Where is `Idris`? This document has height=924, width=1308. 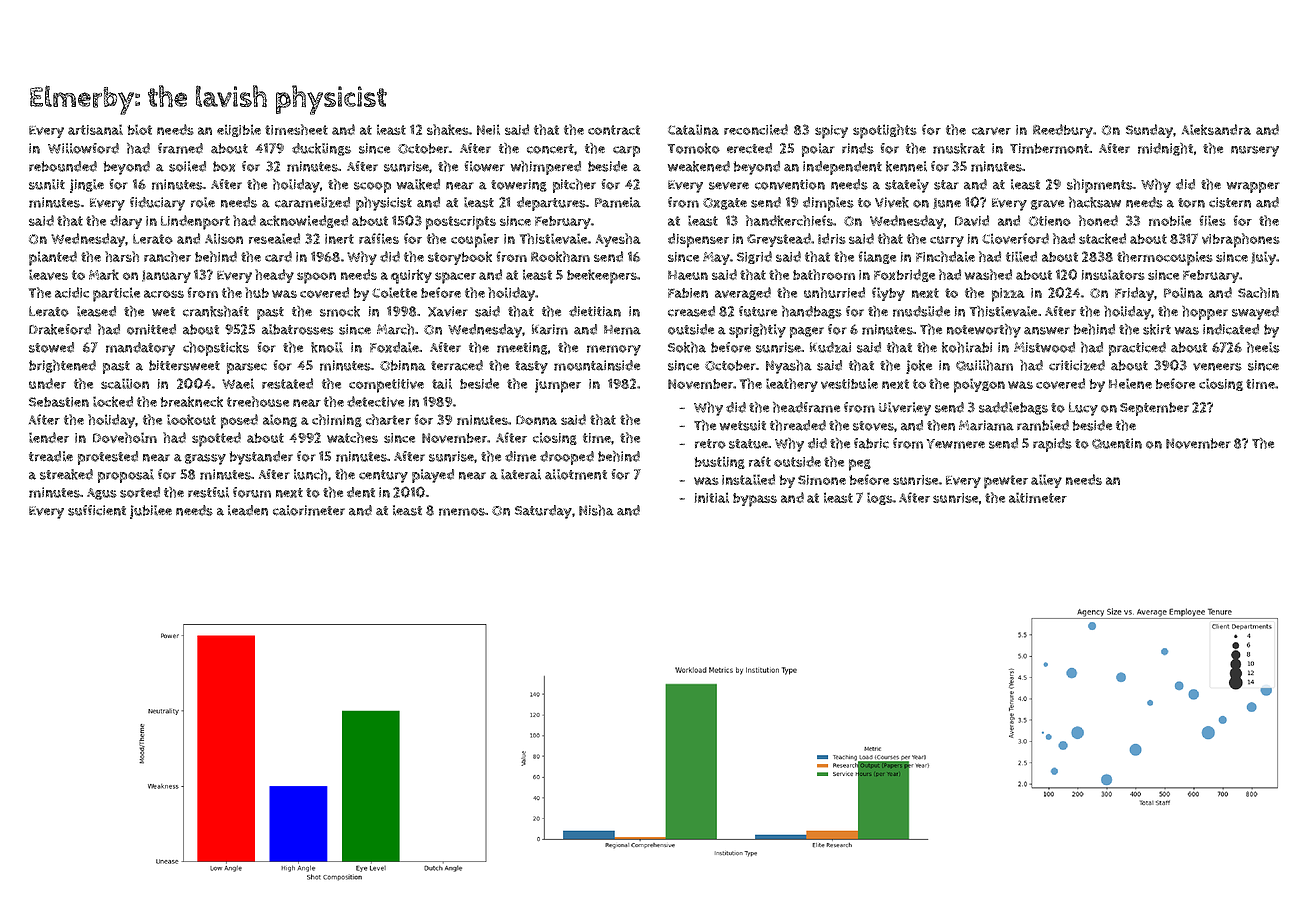 Idris is located at coordinates (832, 238).
